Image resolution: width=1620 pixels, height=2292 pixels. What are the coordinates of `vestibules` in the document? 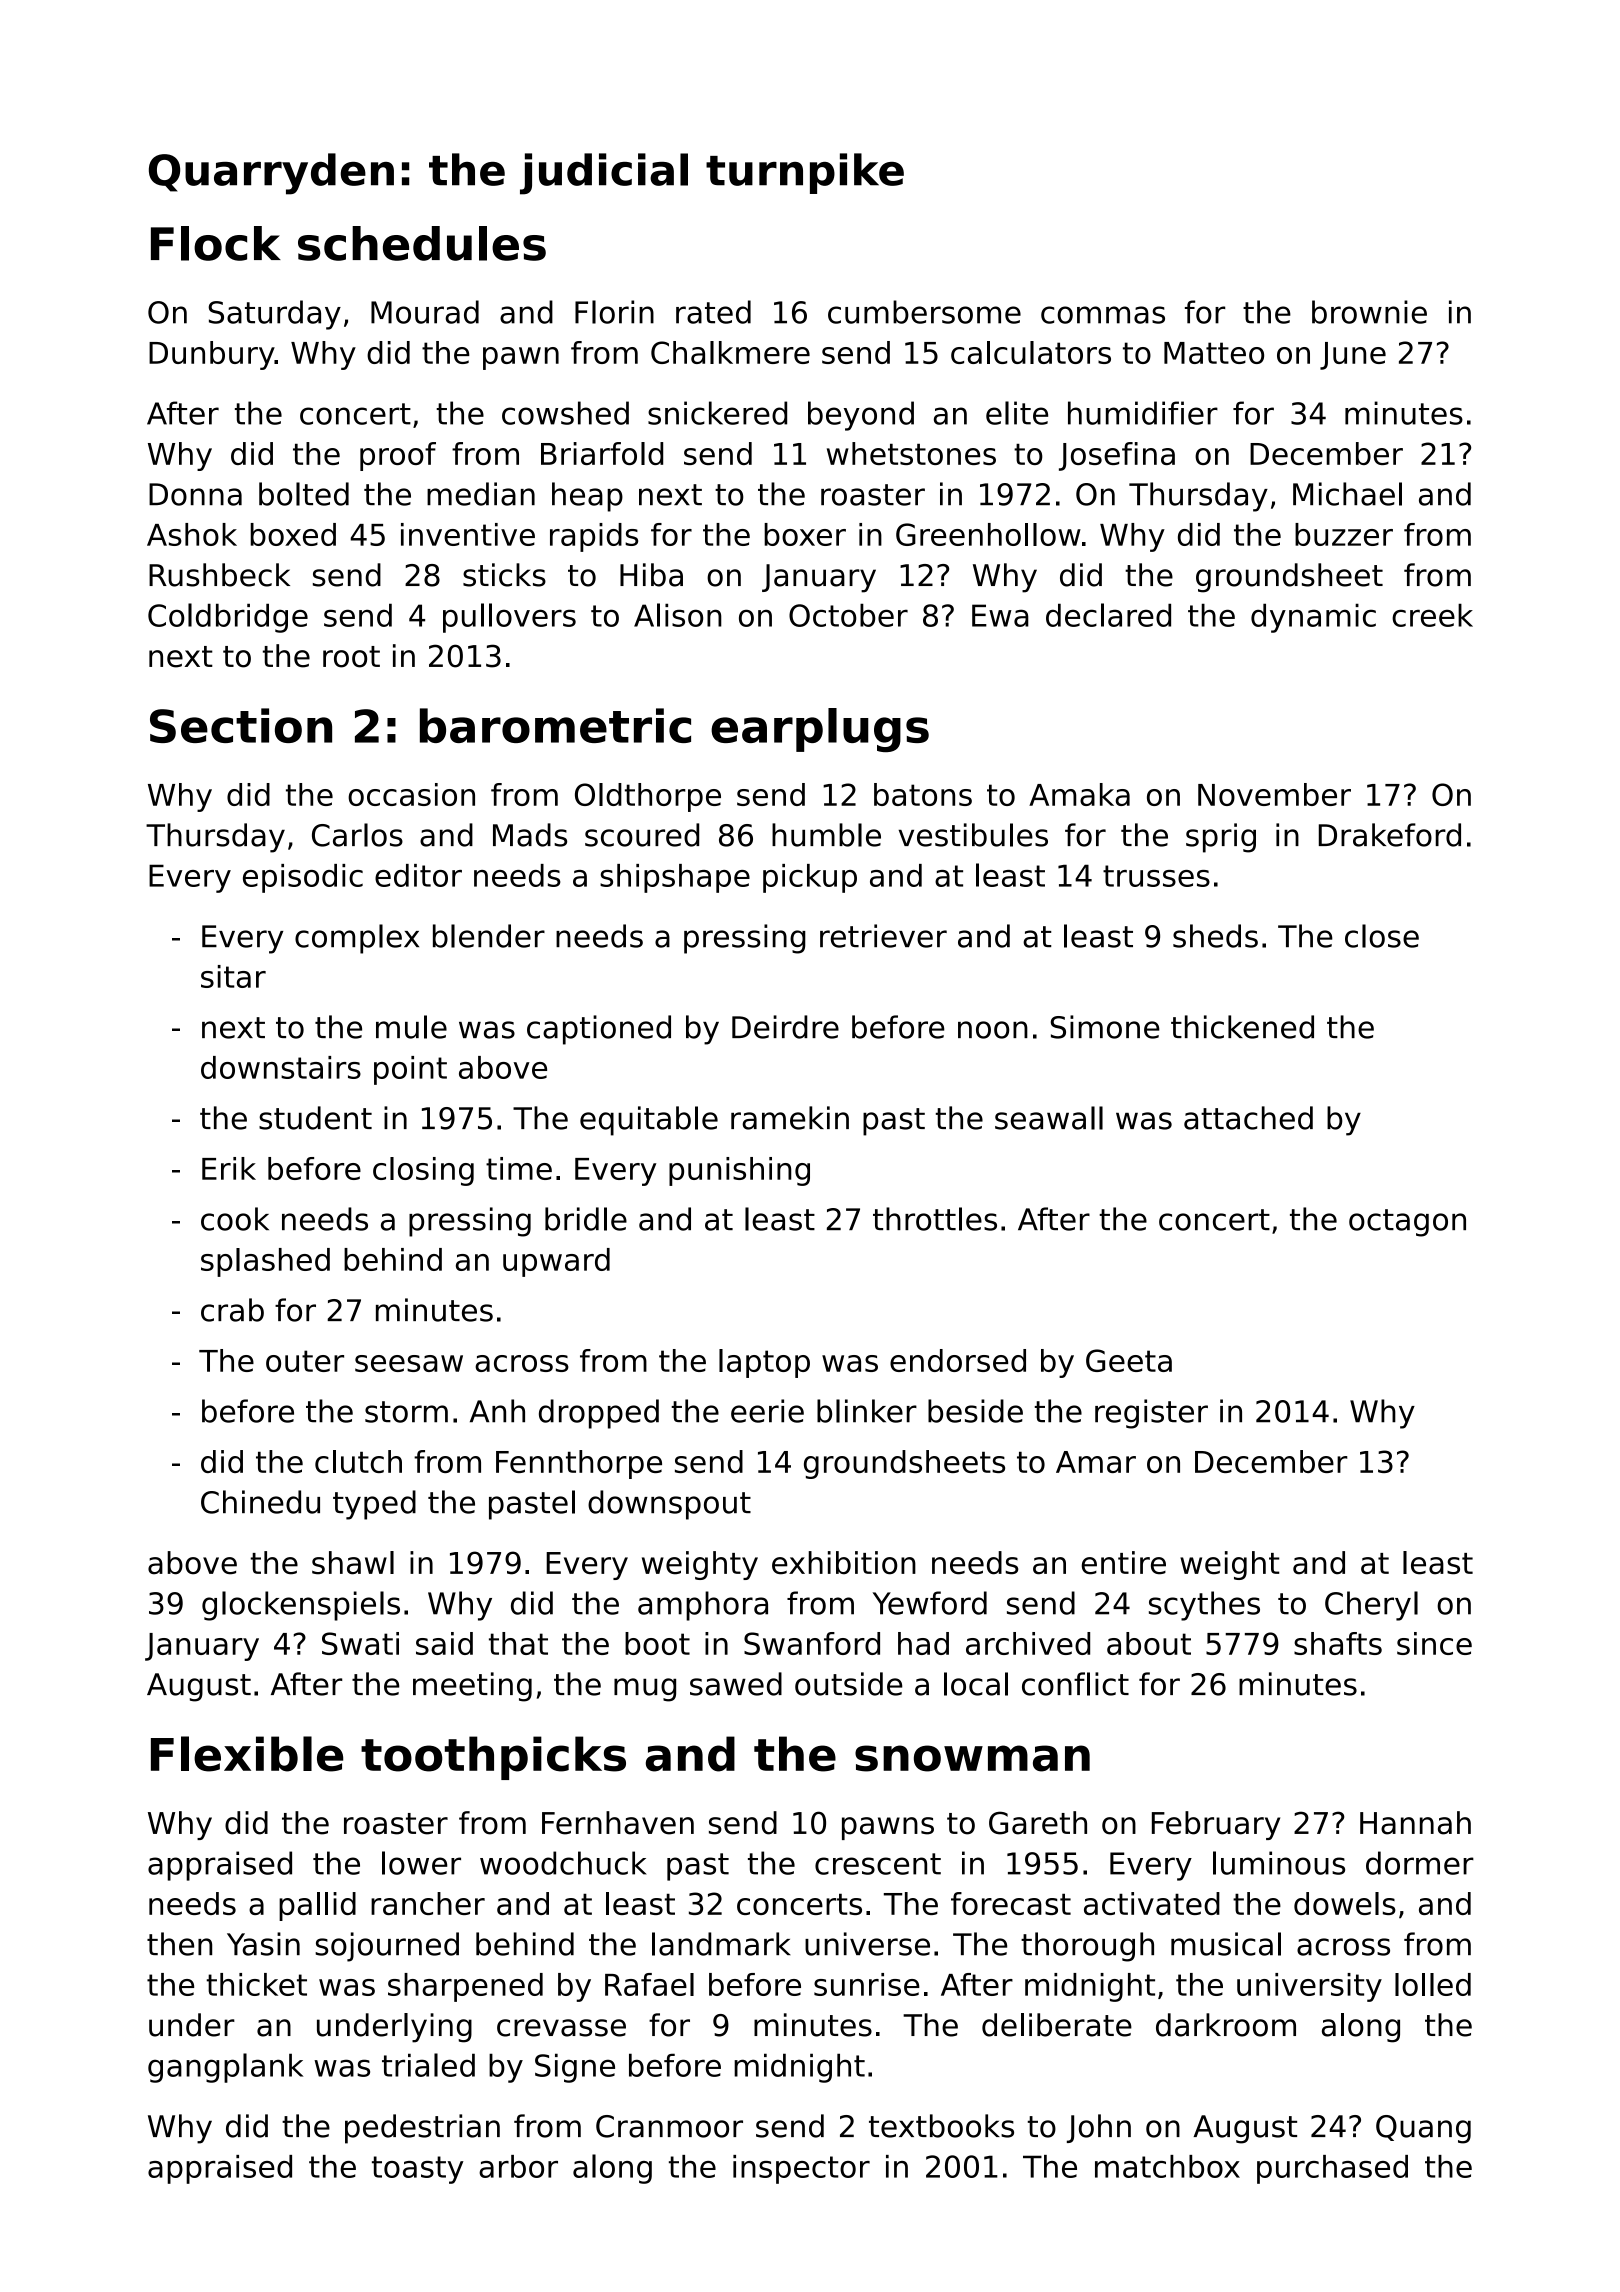 It's located at (973, 835).
